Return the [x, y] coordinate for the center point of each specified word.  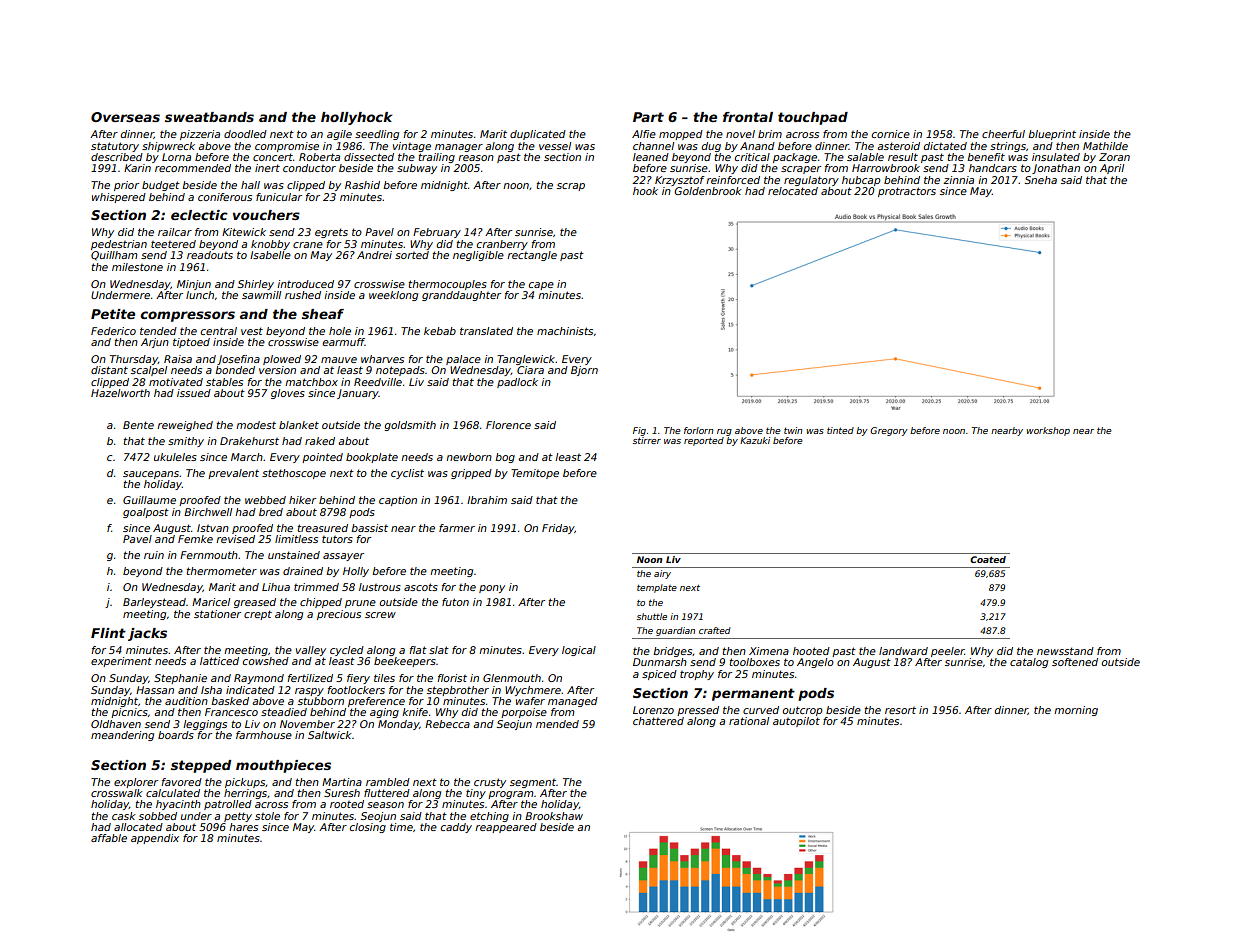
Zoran [1114, 157]
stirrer [647, 440]
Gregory [889, 431]
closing [368, 828]
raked [320, 441]
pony [492, 589]
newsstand [1065, 651]
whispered [119, 198]
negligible [478, 256]
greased [255, 603]
